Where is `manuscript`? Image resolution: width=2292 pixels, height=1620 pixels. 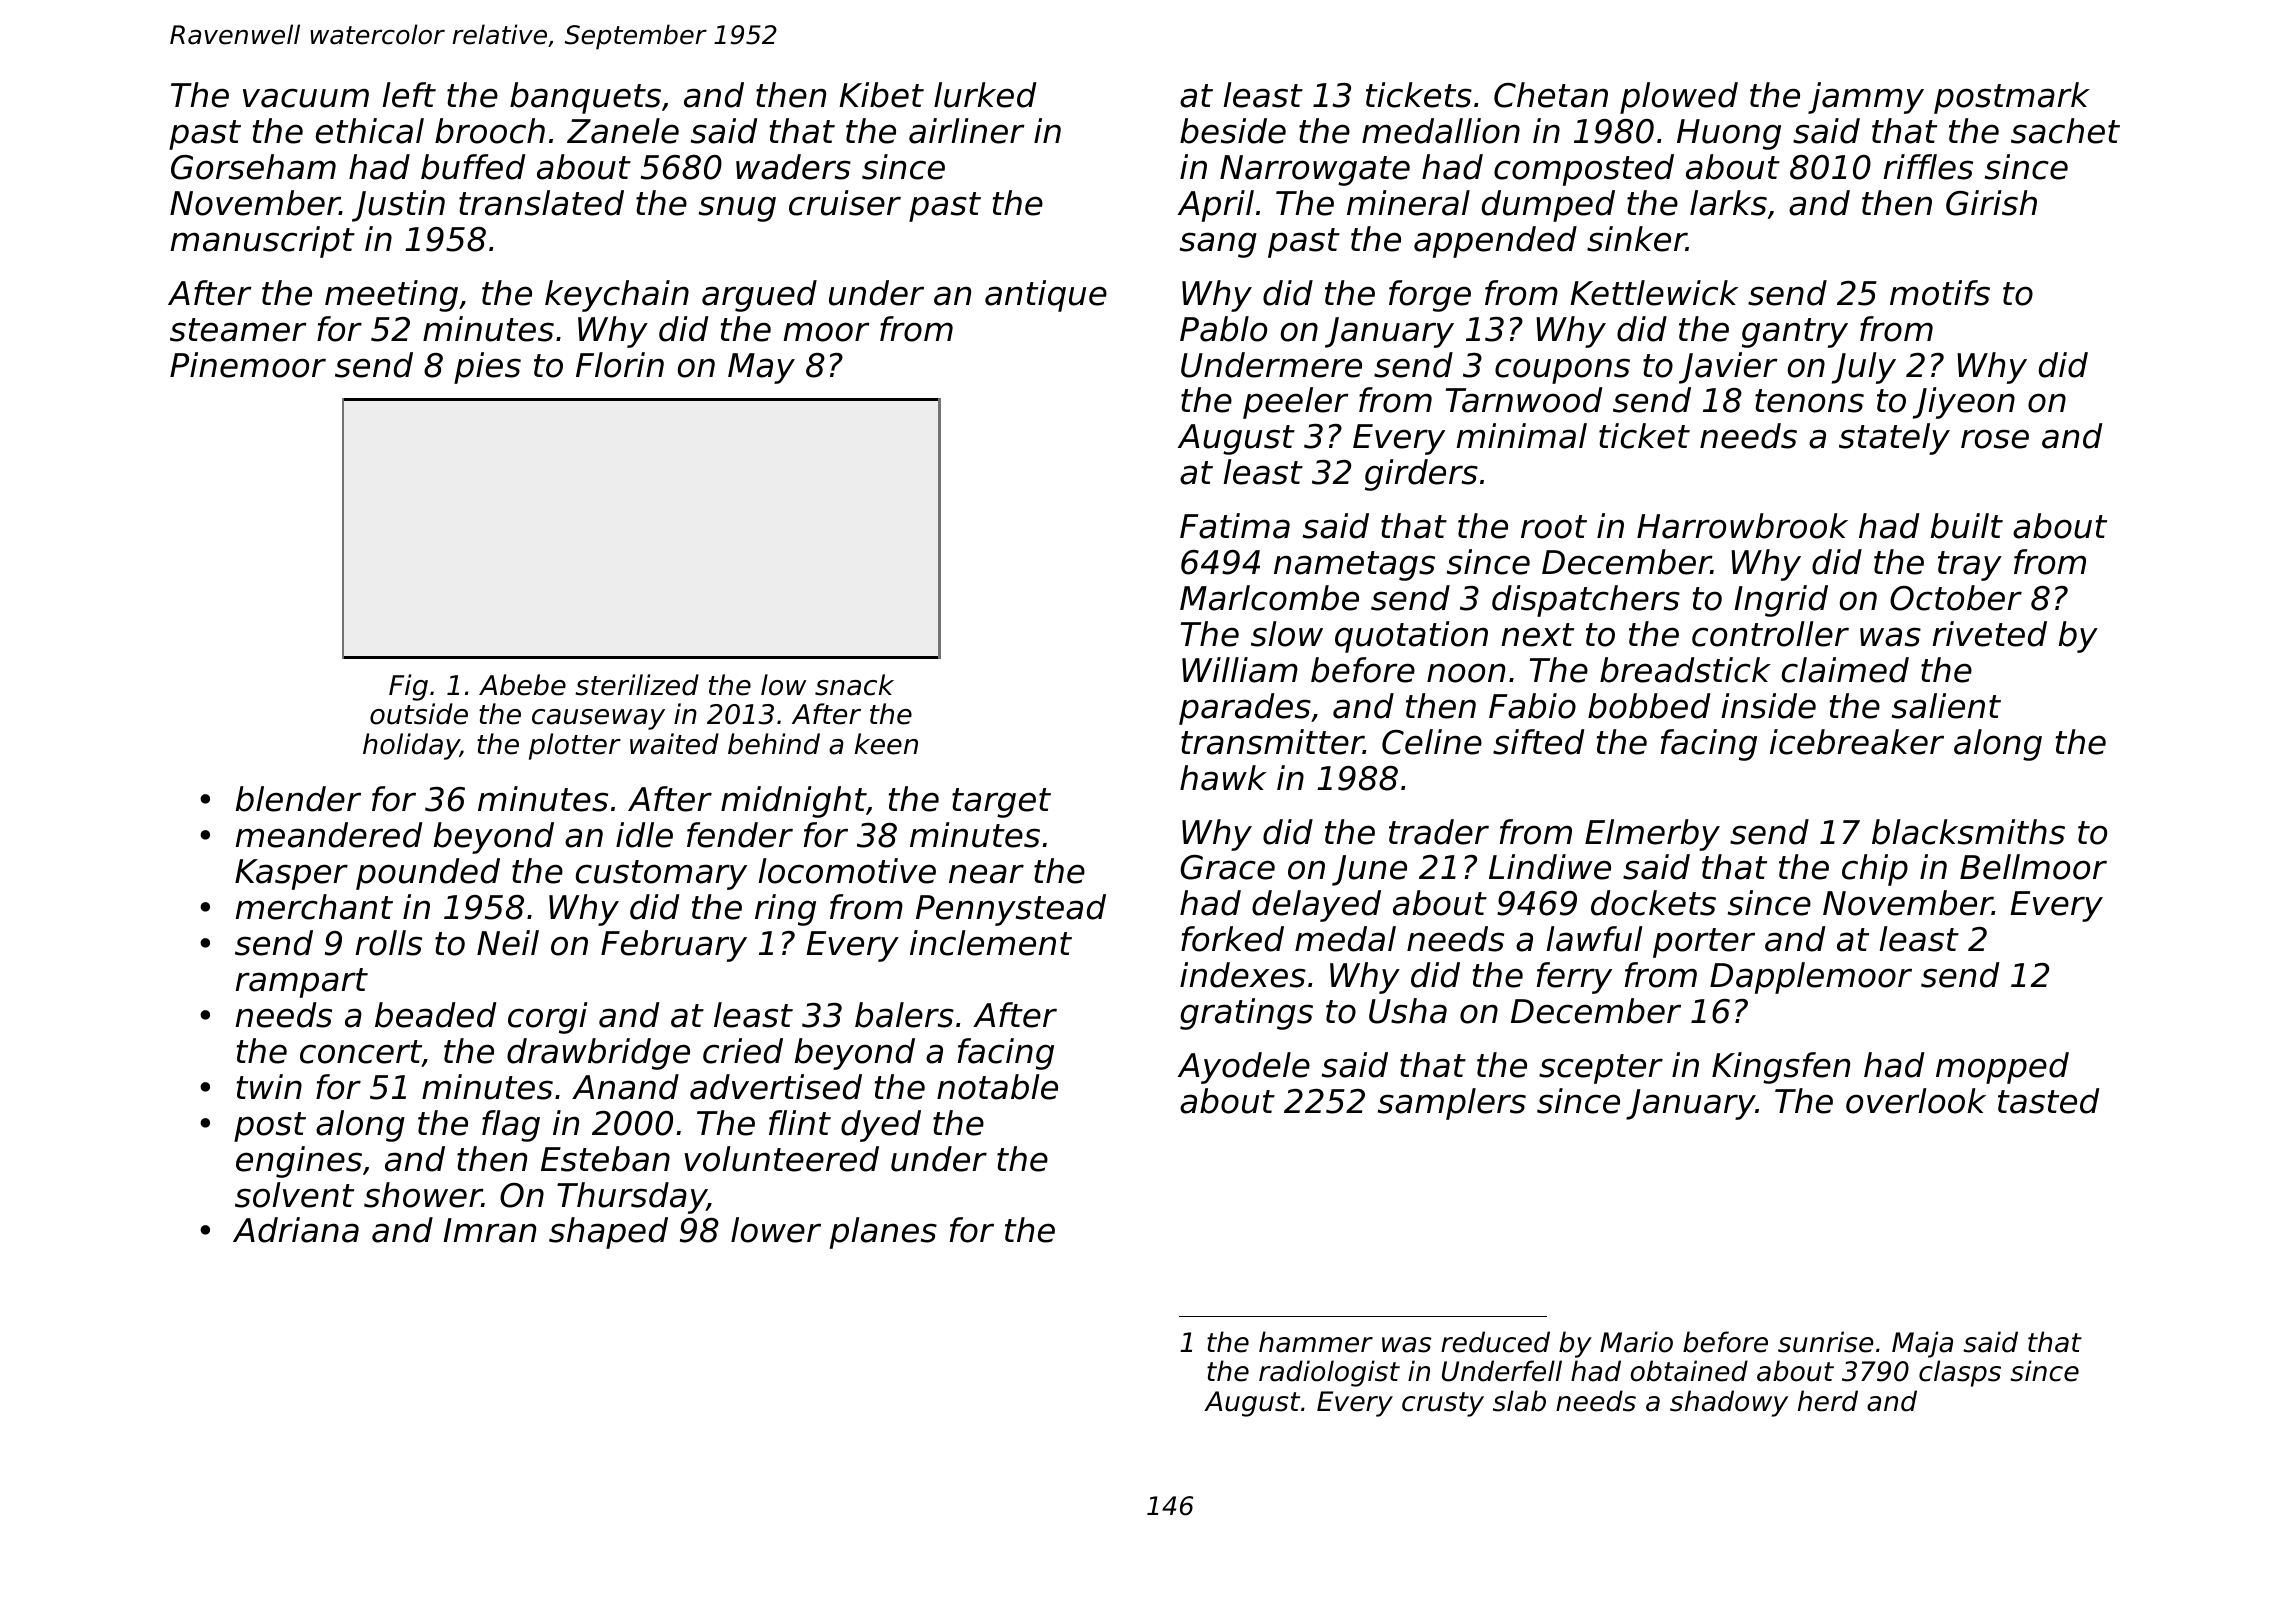
manuscript is located at coordinates (262, 242).
